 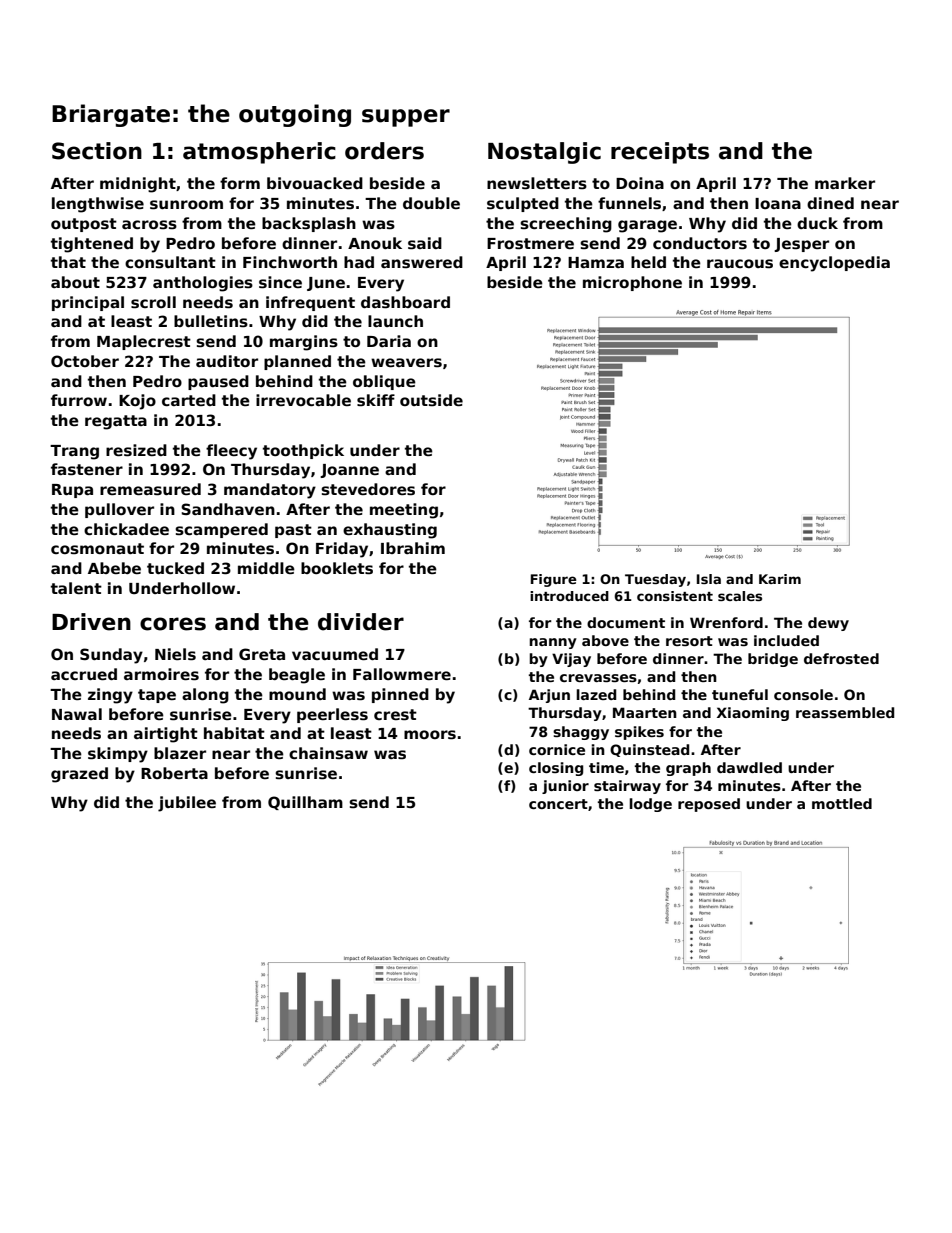 I want to click on junior, so click(x=565, y=787).
